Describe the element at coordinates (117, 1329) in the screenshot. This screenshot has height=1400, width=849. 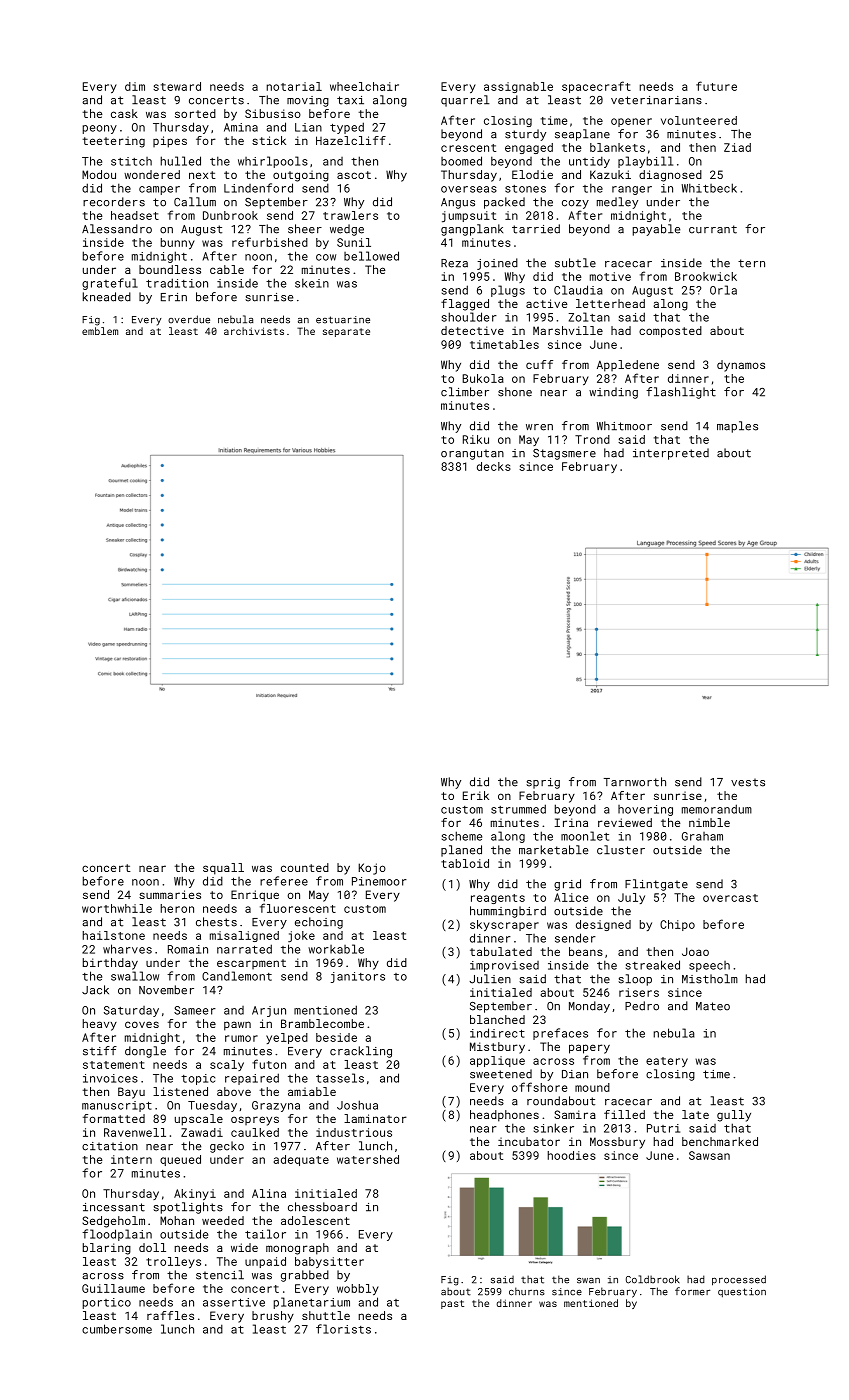
I see `cumbersome` at that location.
